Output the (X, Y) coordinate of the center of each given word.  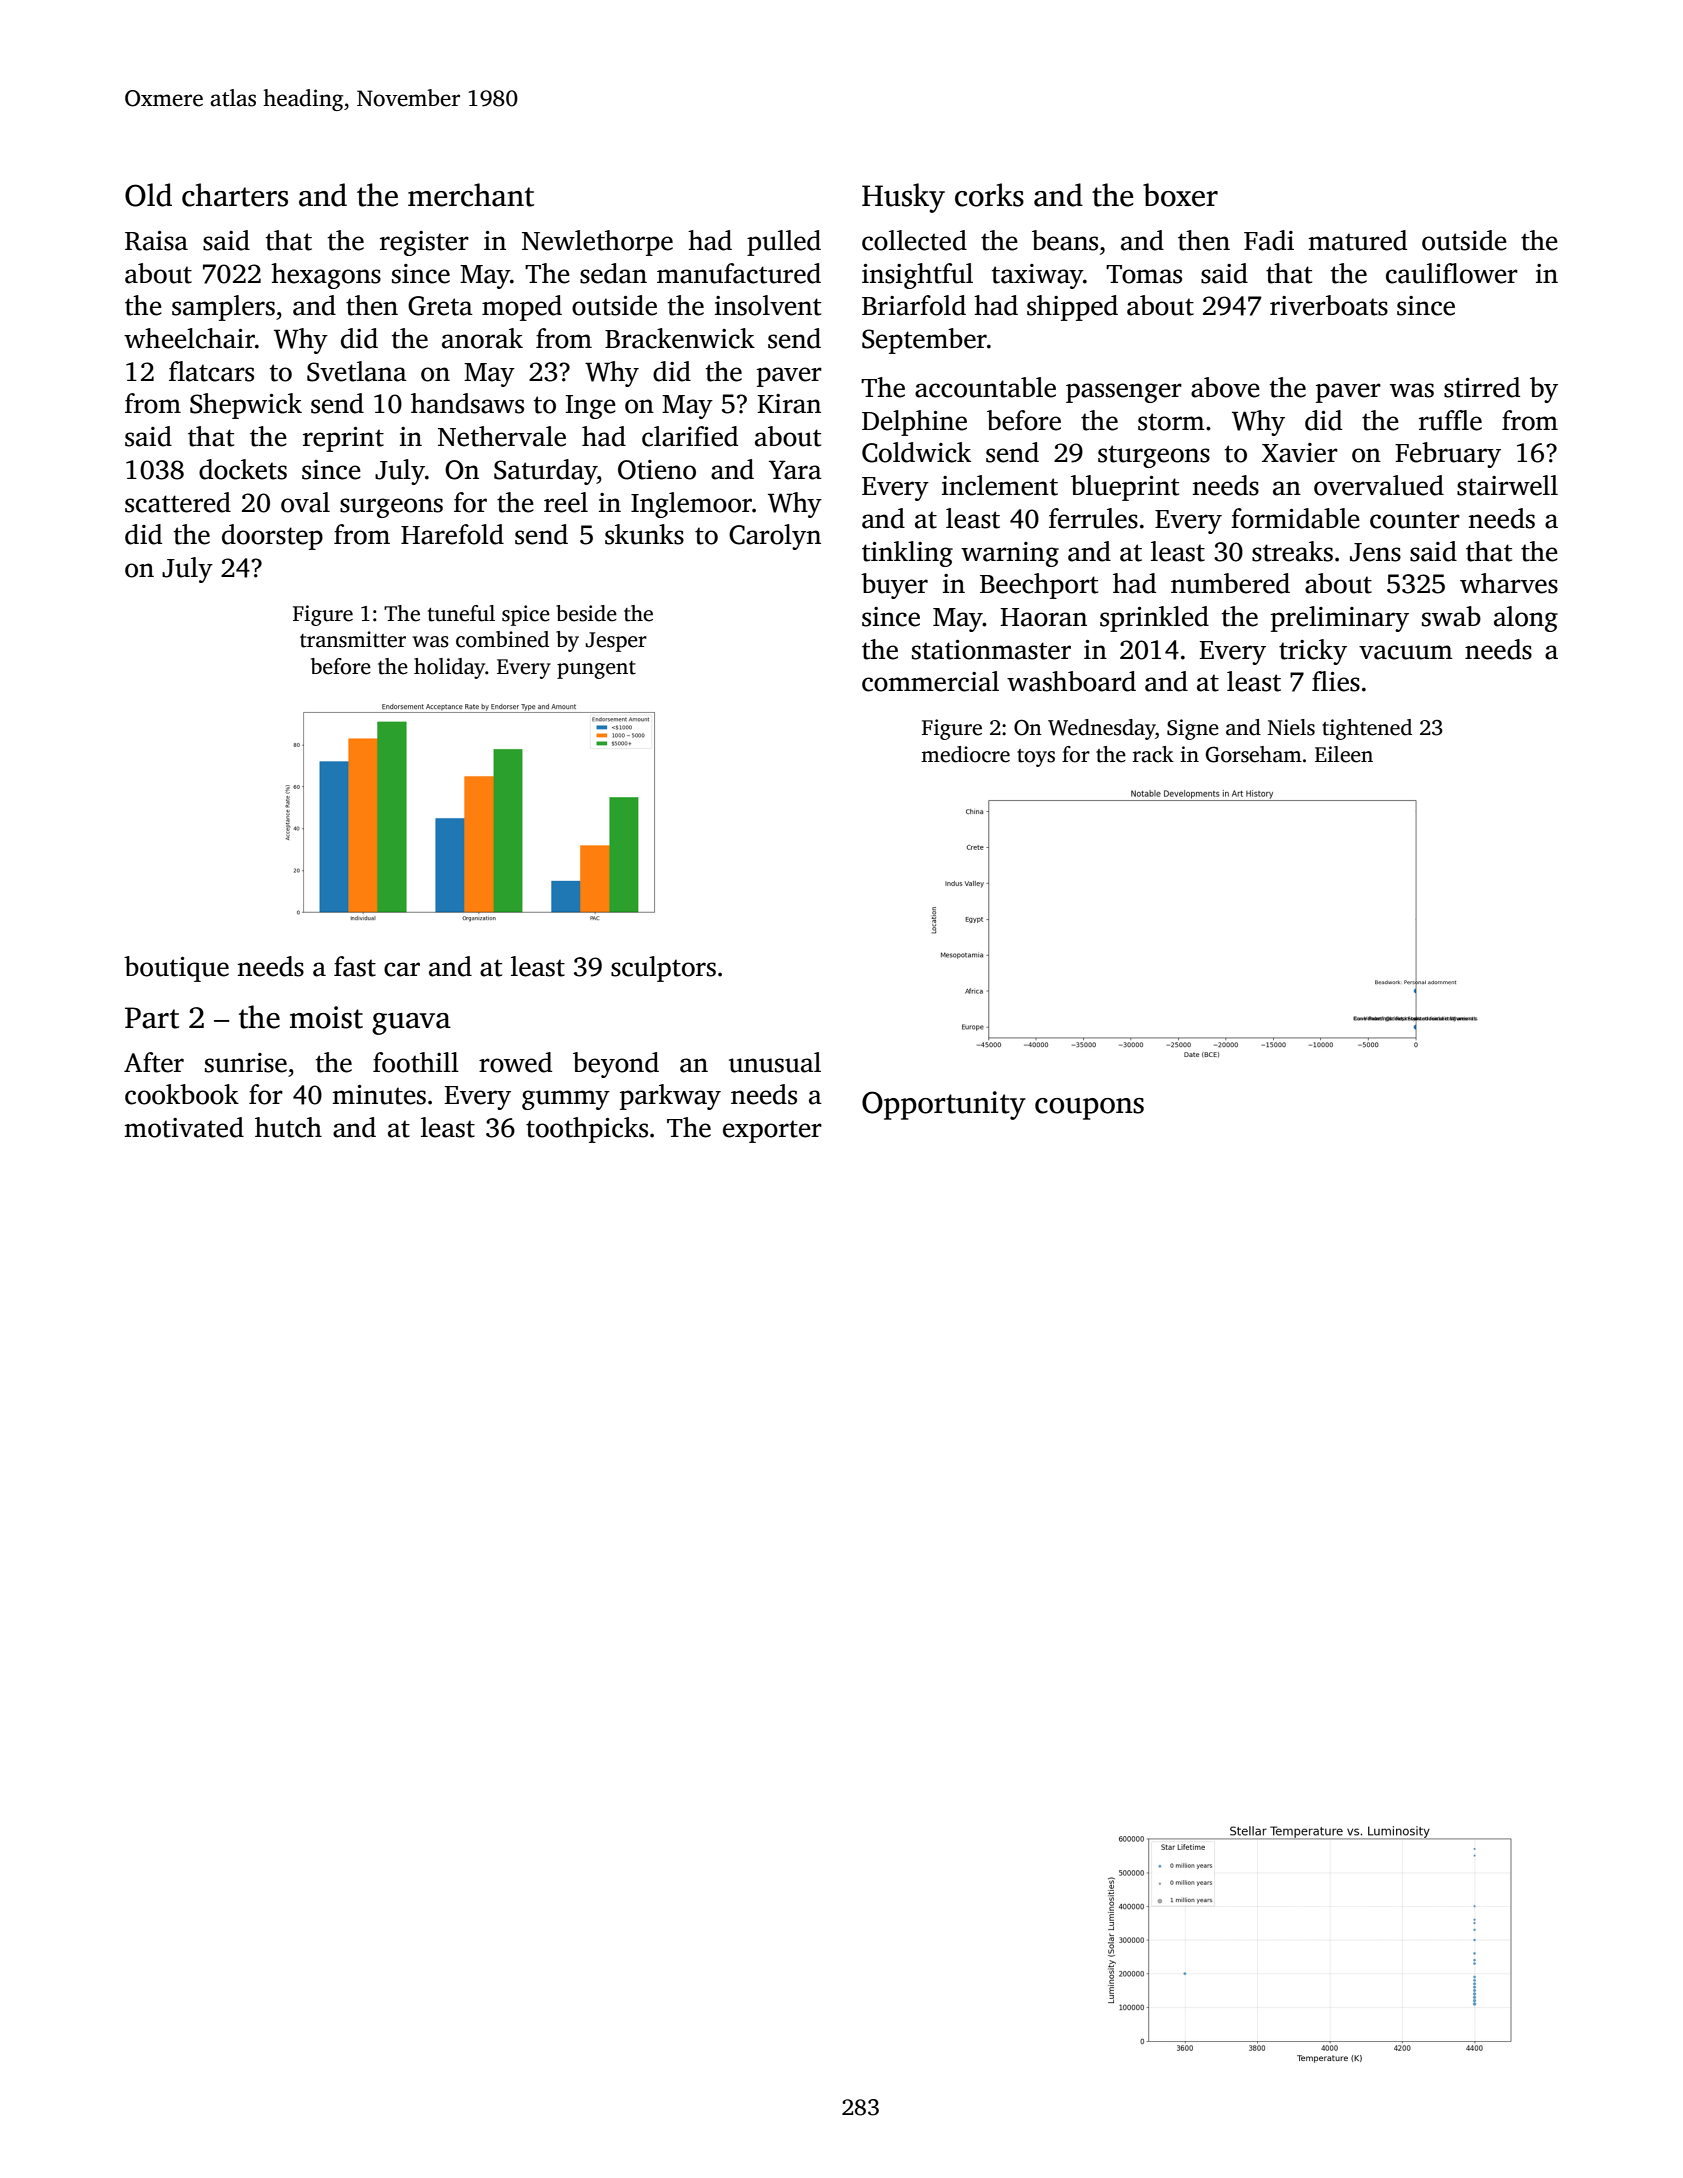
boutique (176, 969)
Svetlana (357, 371)
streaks (1292, 551)
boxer (1180, 195)
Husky (903, 198)
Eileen (1344, 754)
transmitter (353, 639)
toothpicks (587, 1130)
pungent (596, 670)
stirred (1482, 387)
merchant (471, 195)
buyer (894, 586)
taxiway (1037, 276)
